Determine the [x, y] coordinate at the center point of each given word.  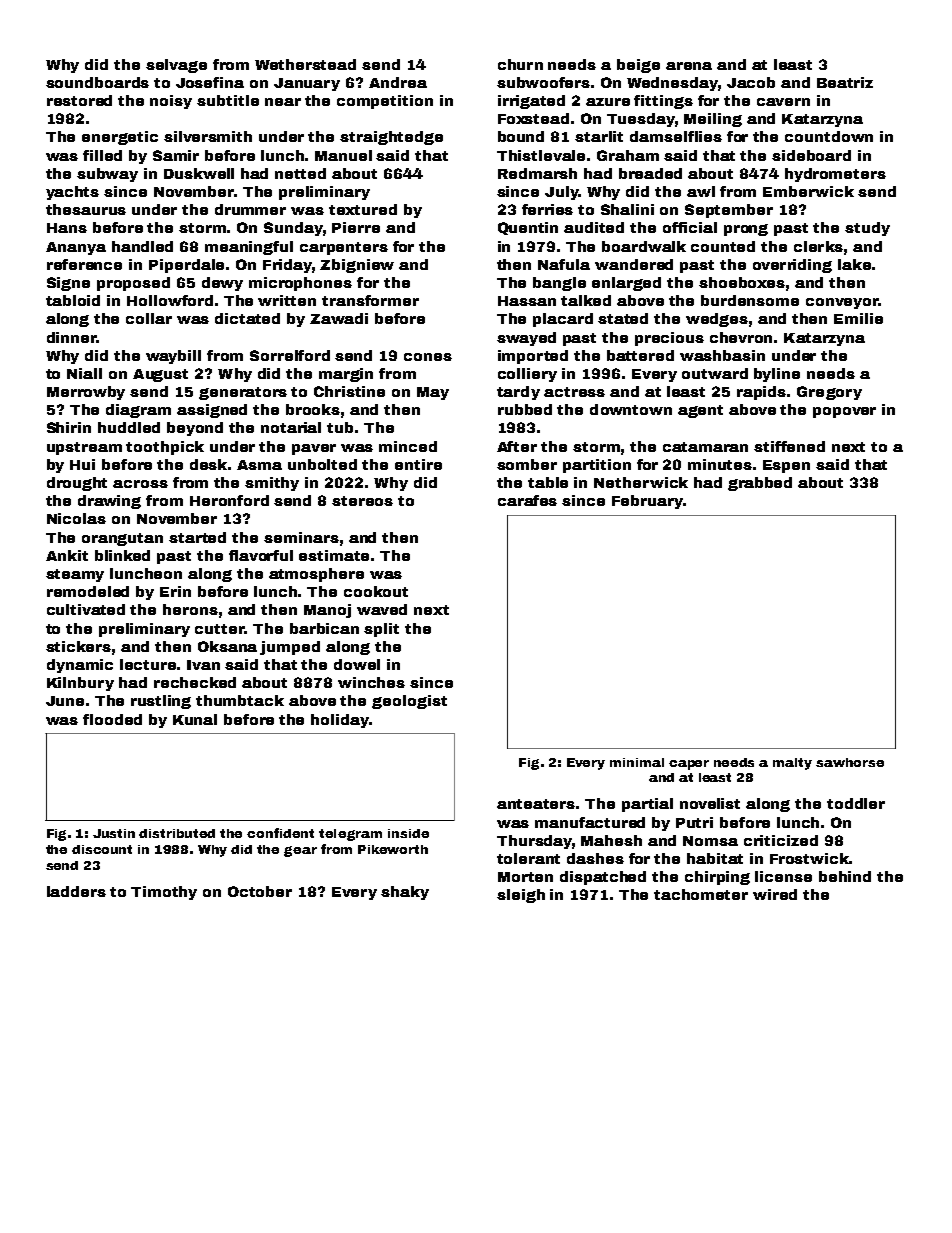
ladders [76, 891]
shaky [405, 893]
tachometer [701, 894]
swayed [526, 339]
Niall [84, 373]
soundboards [97, 82]
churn [520, 64]
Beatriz [845, 82]
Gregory [829, 393]
